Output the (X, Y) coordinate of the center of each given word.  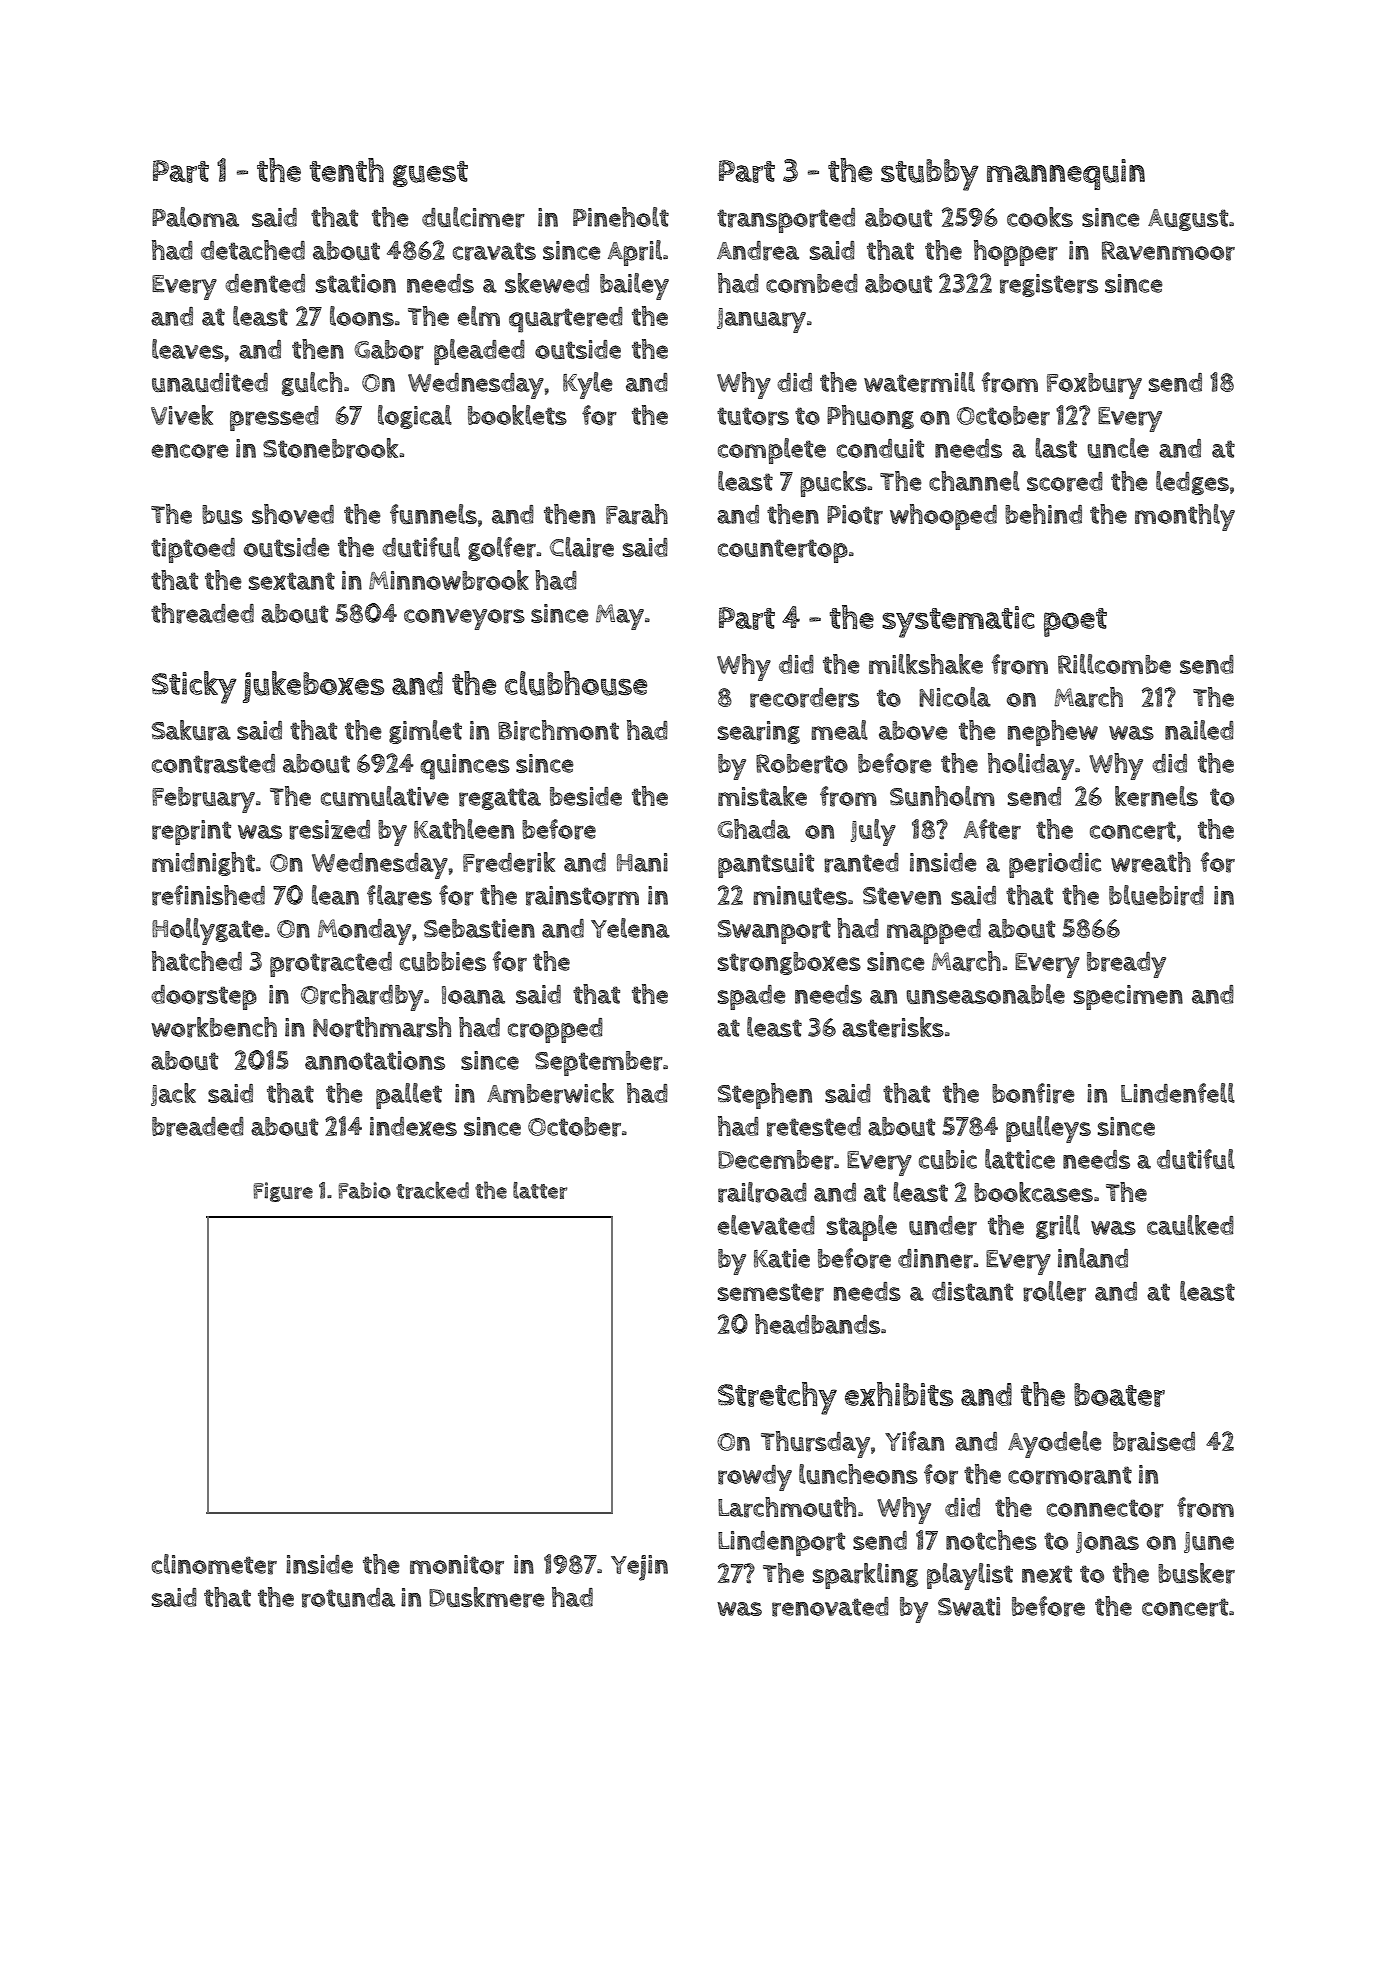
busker (1196, 1573)
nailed (1199, 730)
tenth (347, 170)
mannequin (1066, 174)
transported (786, 220)
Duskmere (487, 1597)
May (620, 617)
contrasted (213, 764)
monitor (457, 1565)
